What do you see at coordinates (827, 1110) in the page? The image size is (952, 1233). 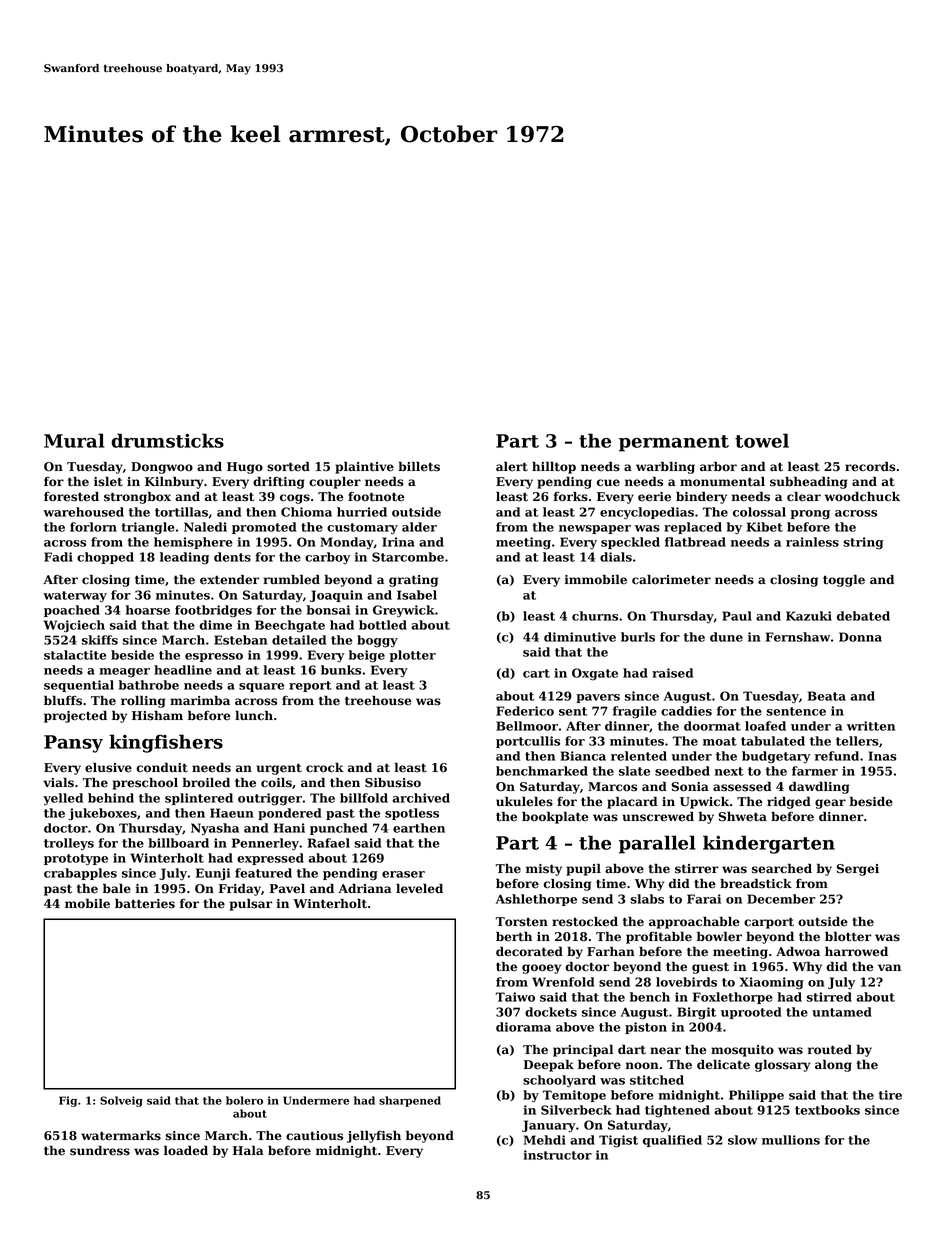 I see `textbooks` at bounding box center [827, 1110].
